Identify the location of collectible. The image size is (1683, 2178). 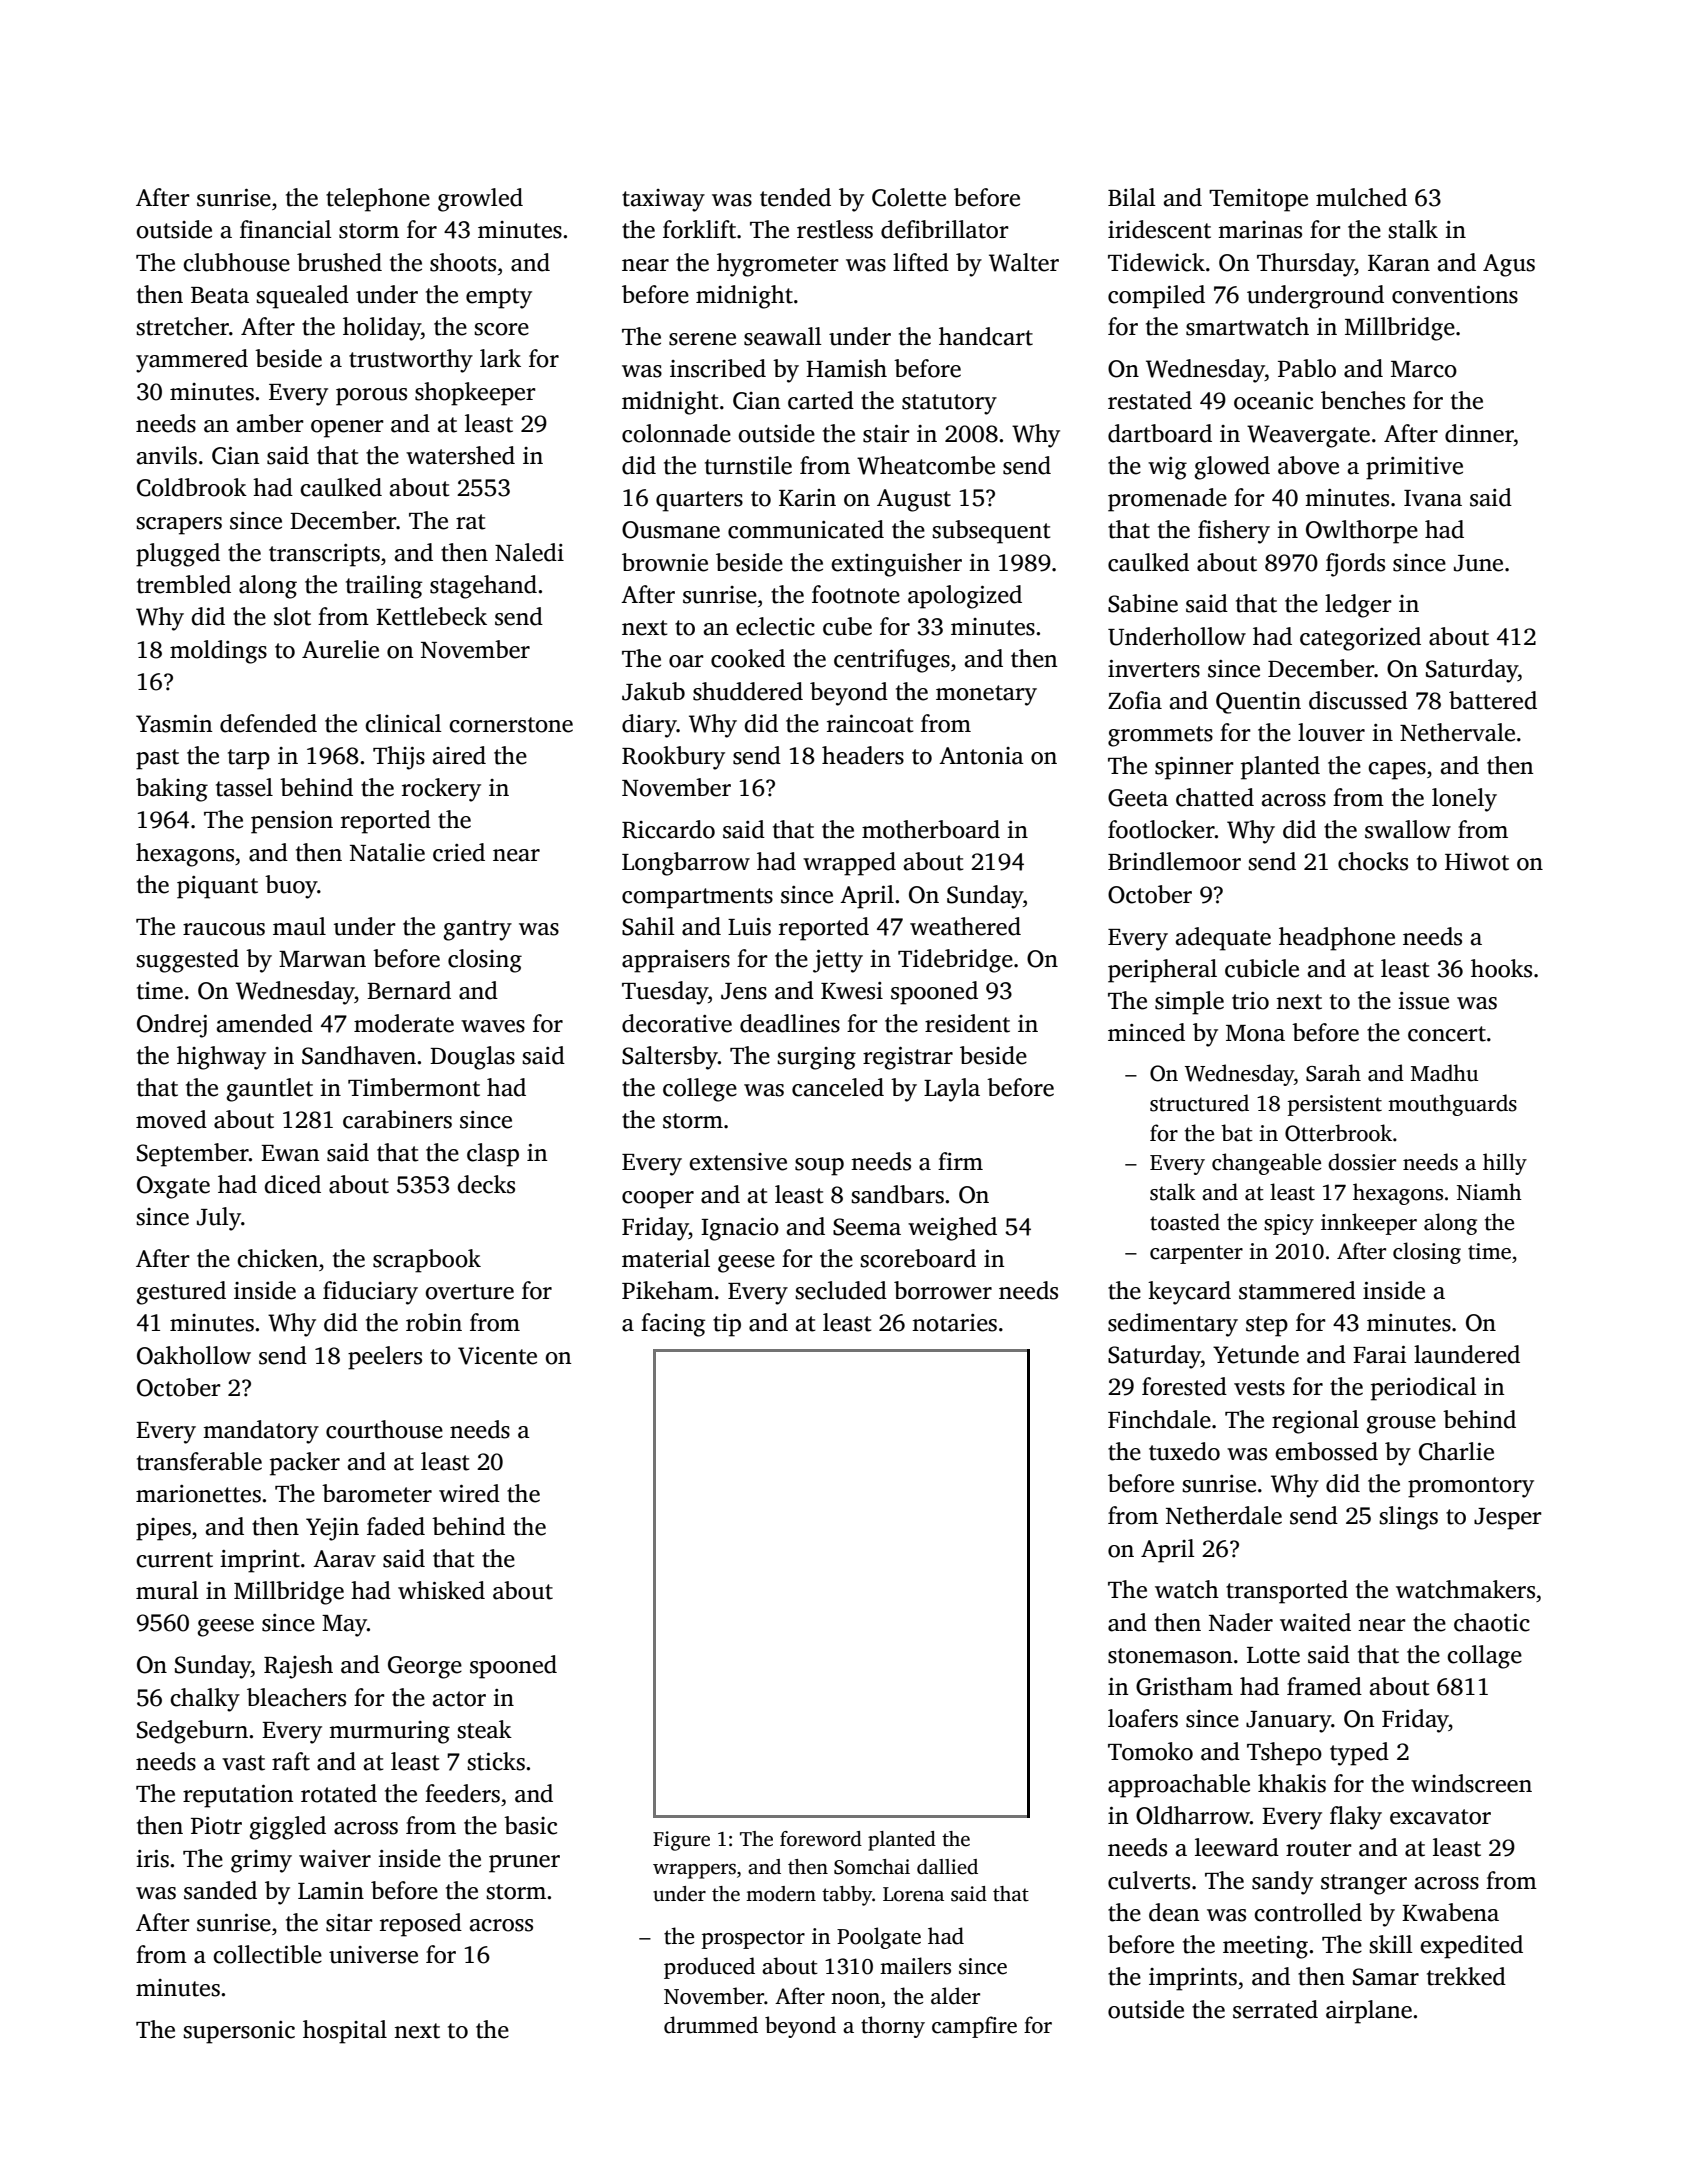
(267, 1954).
